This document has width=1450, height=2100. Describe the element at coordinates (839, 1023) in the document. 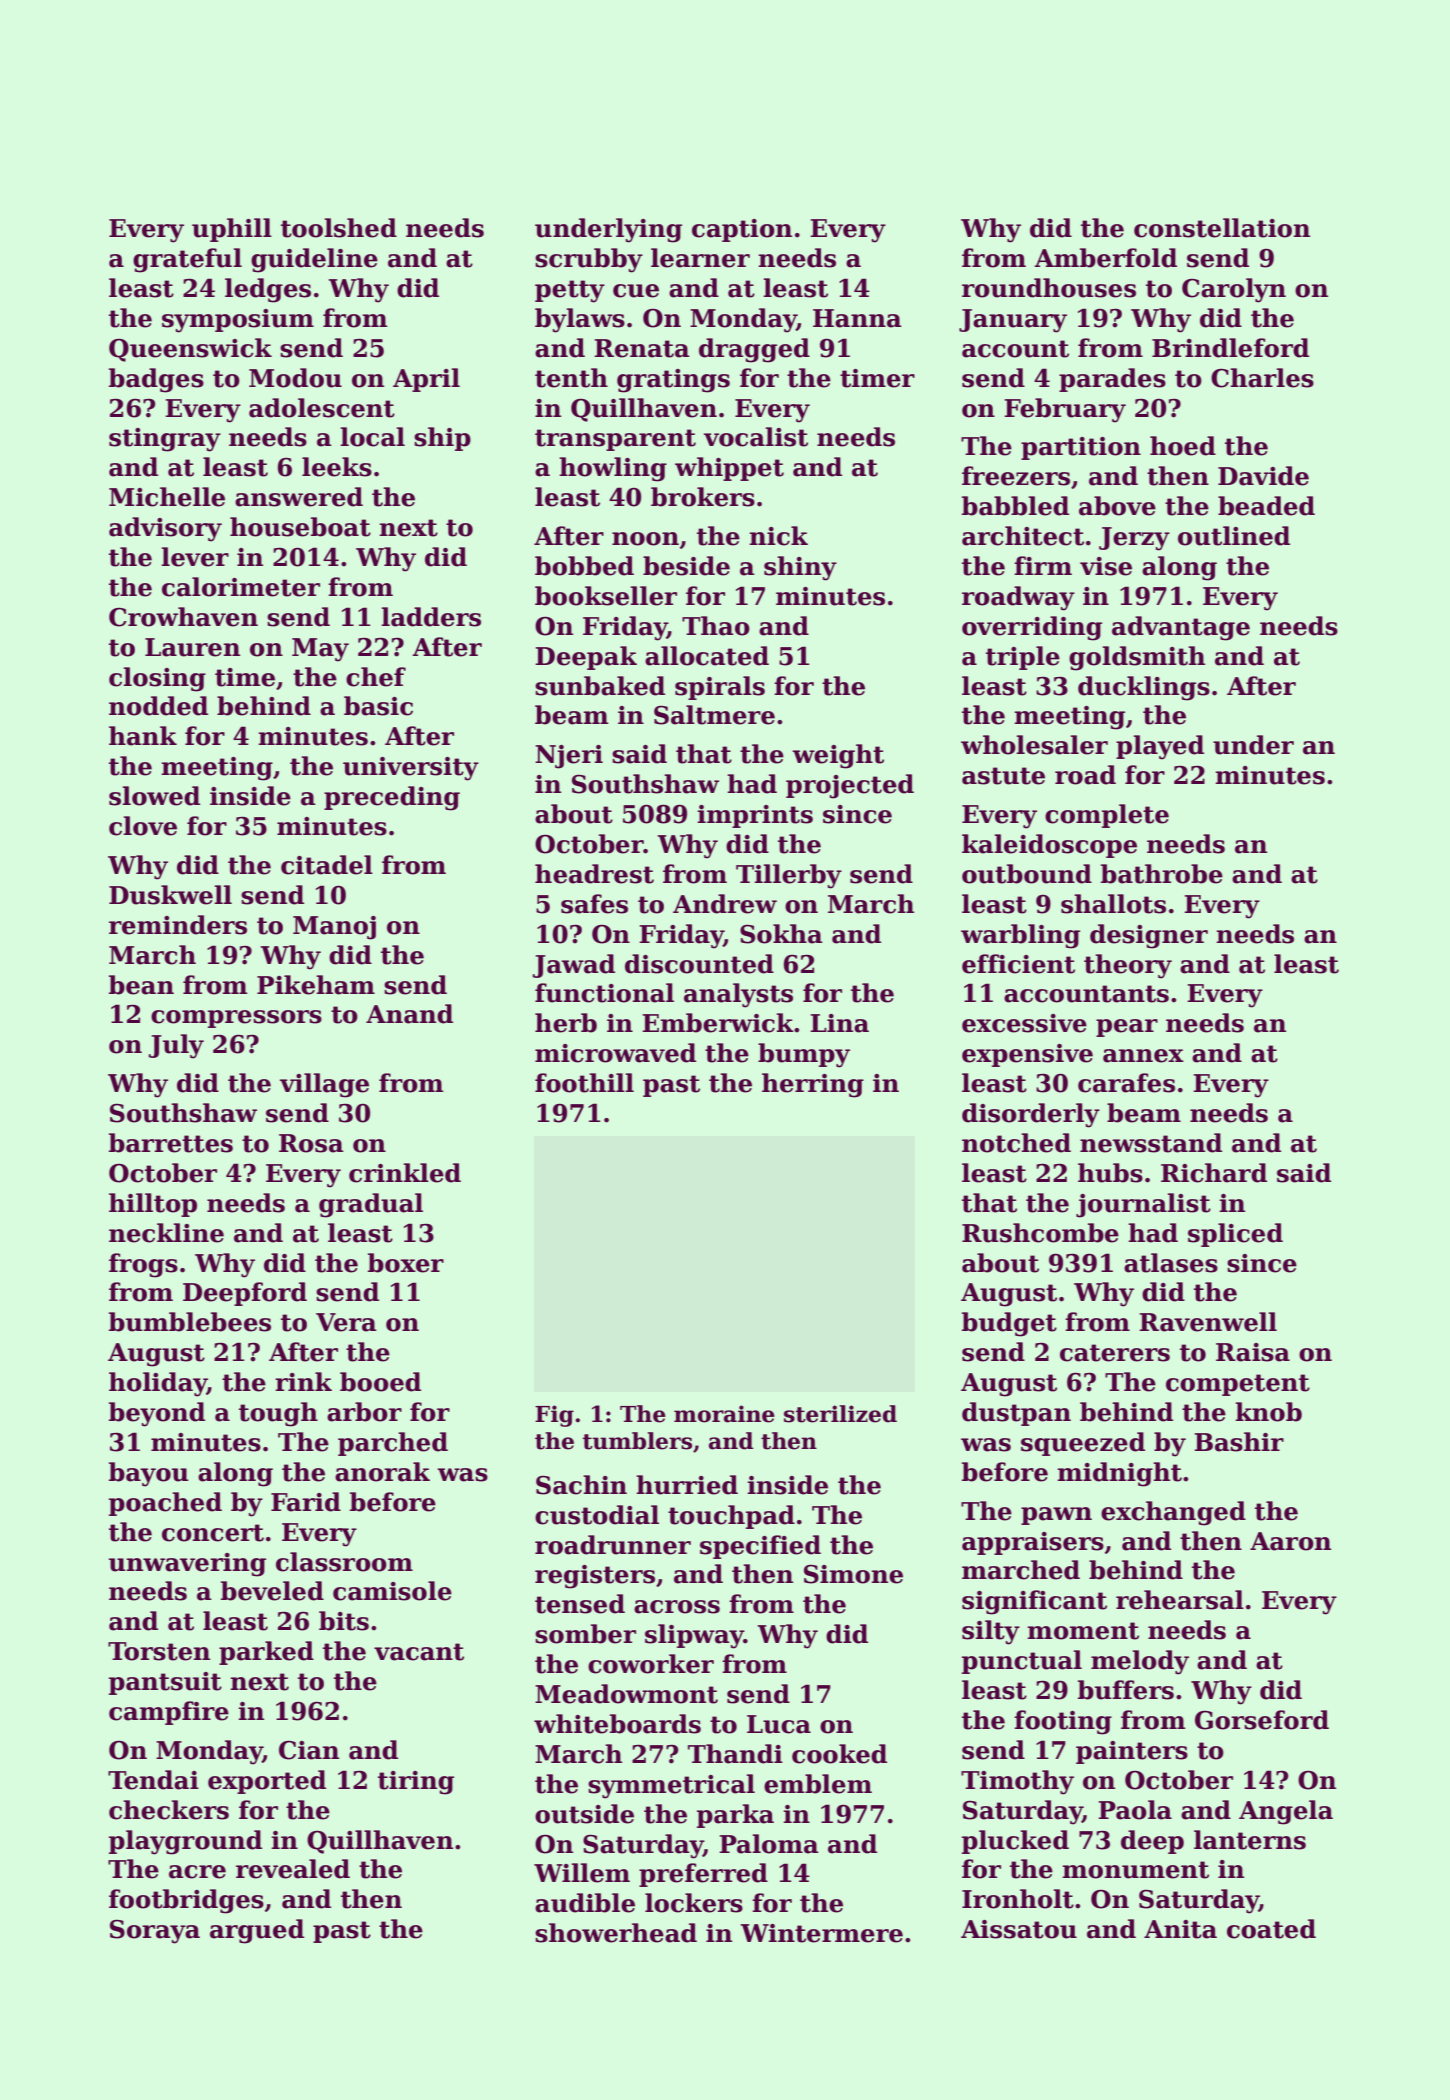

I see `Lina` at that location.
